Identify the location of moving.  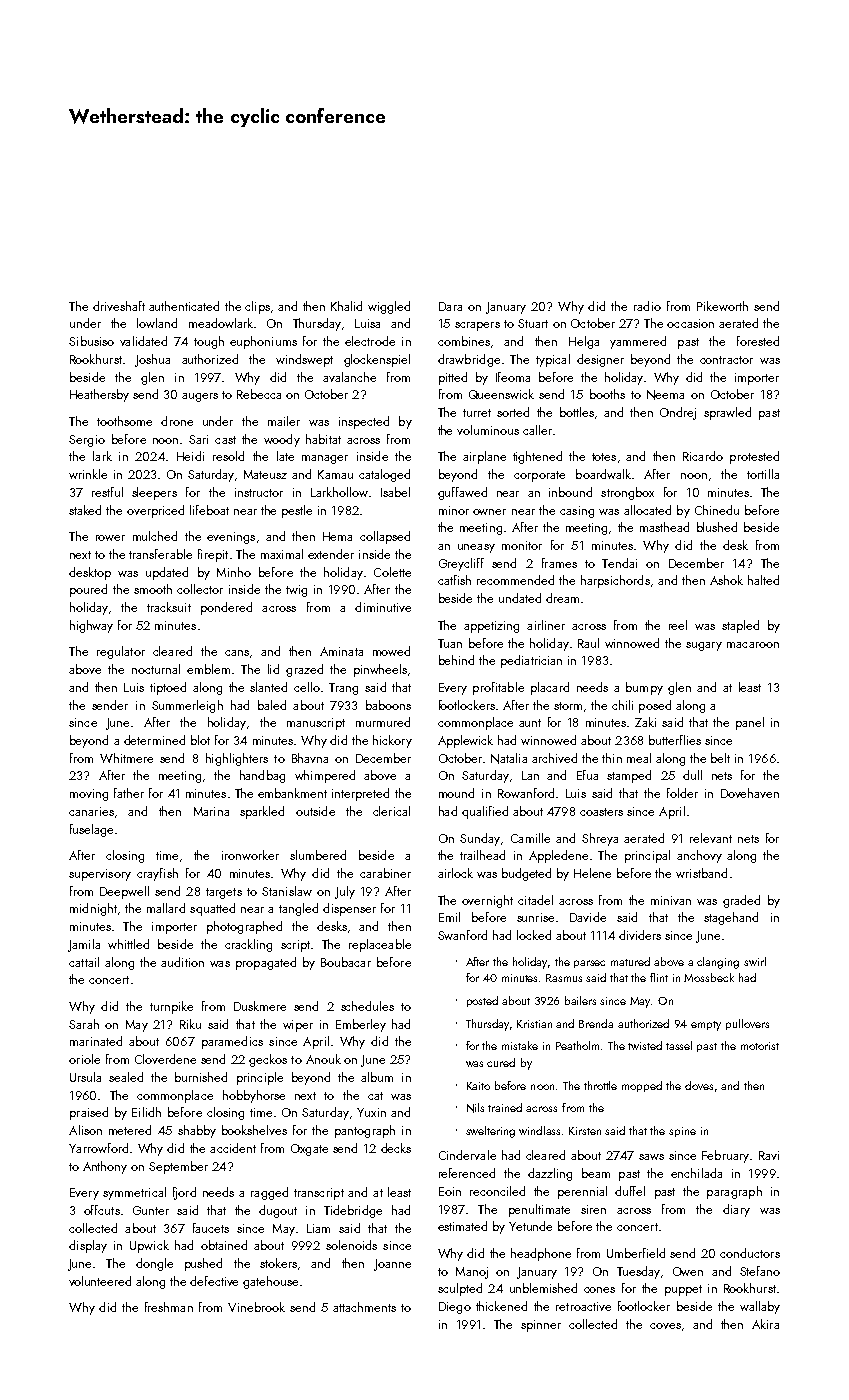
(89, 795).
